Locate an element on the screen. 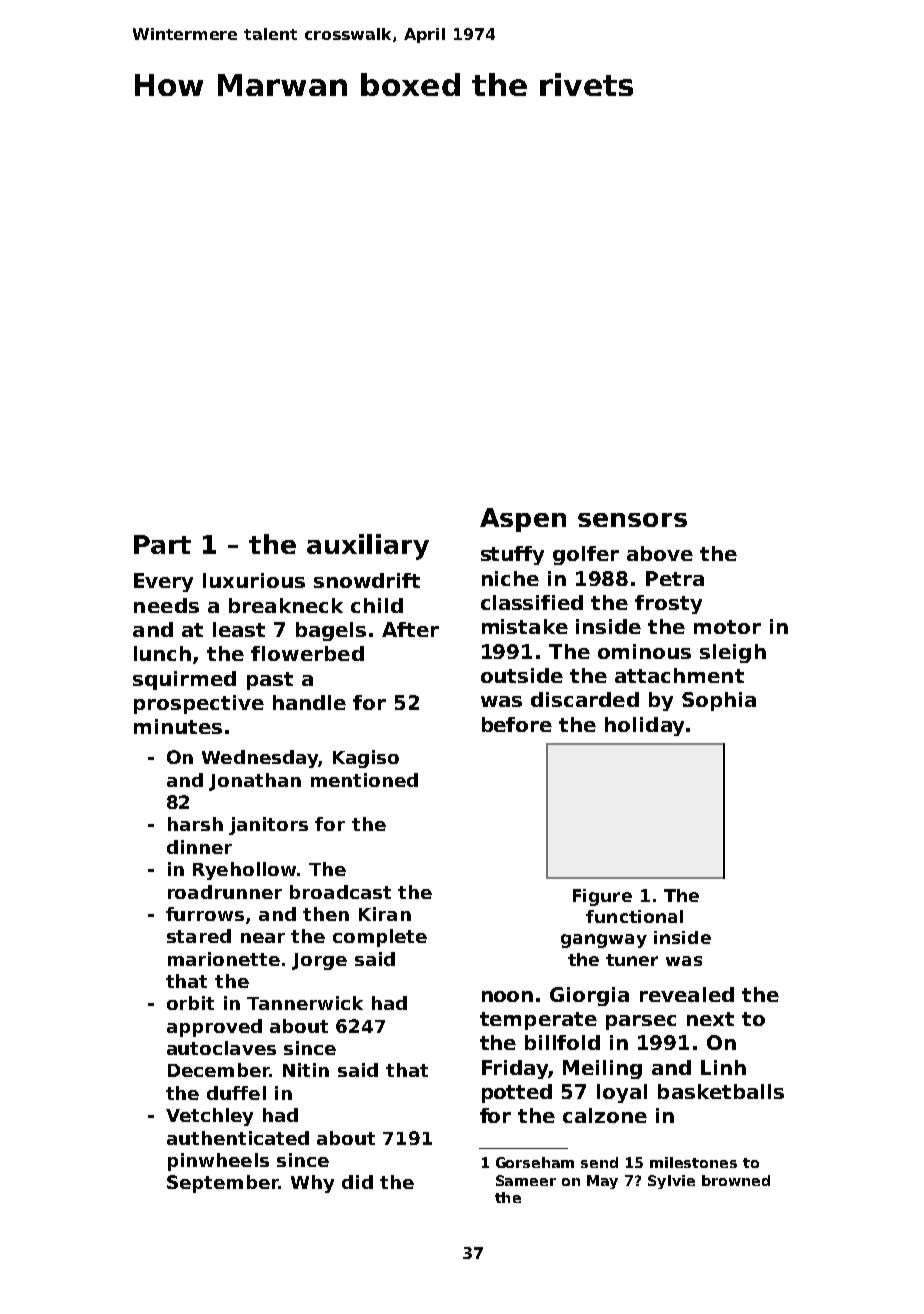 The height and width of the screenshot is (1314, 924). janitors is located at coordinates (268, 826).
